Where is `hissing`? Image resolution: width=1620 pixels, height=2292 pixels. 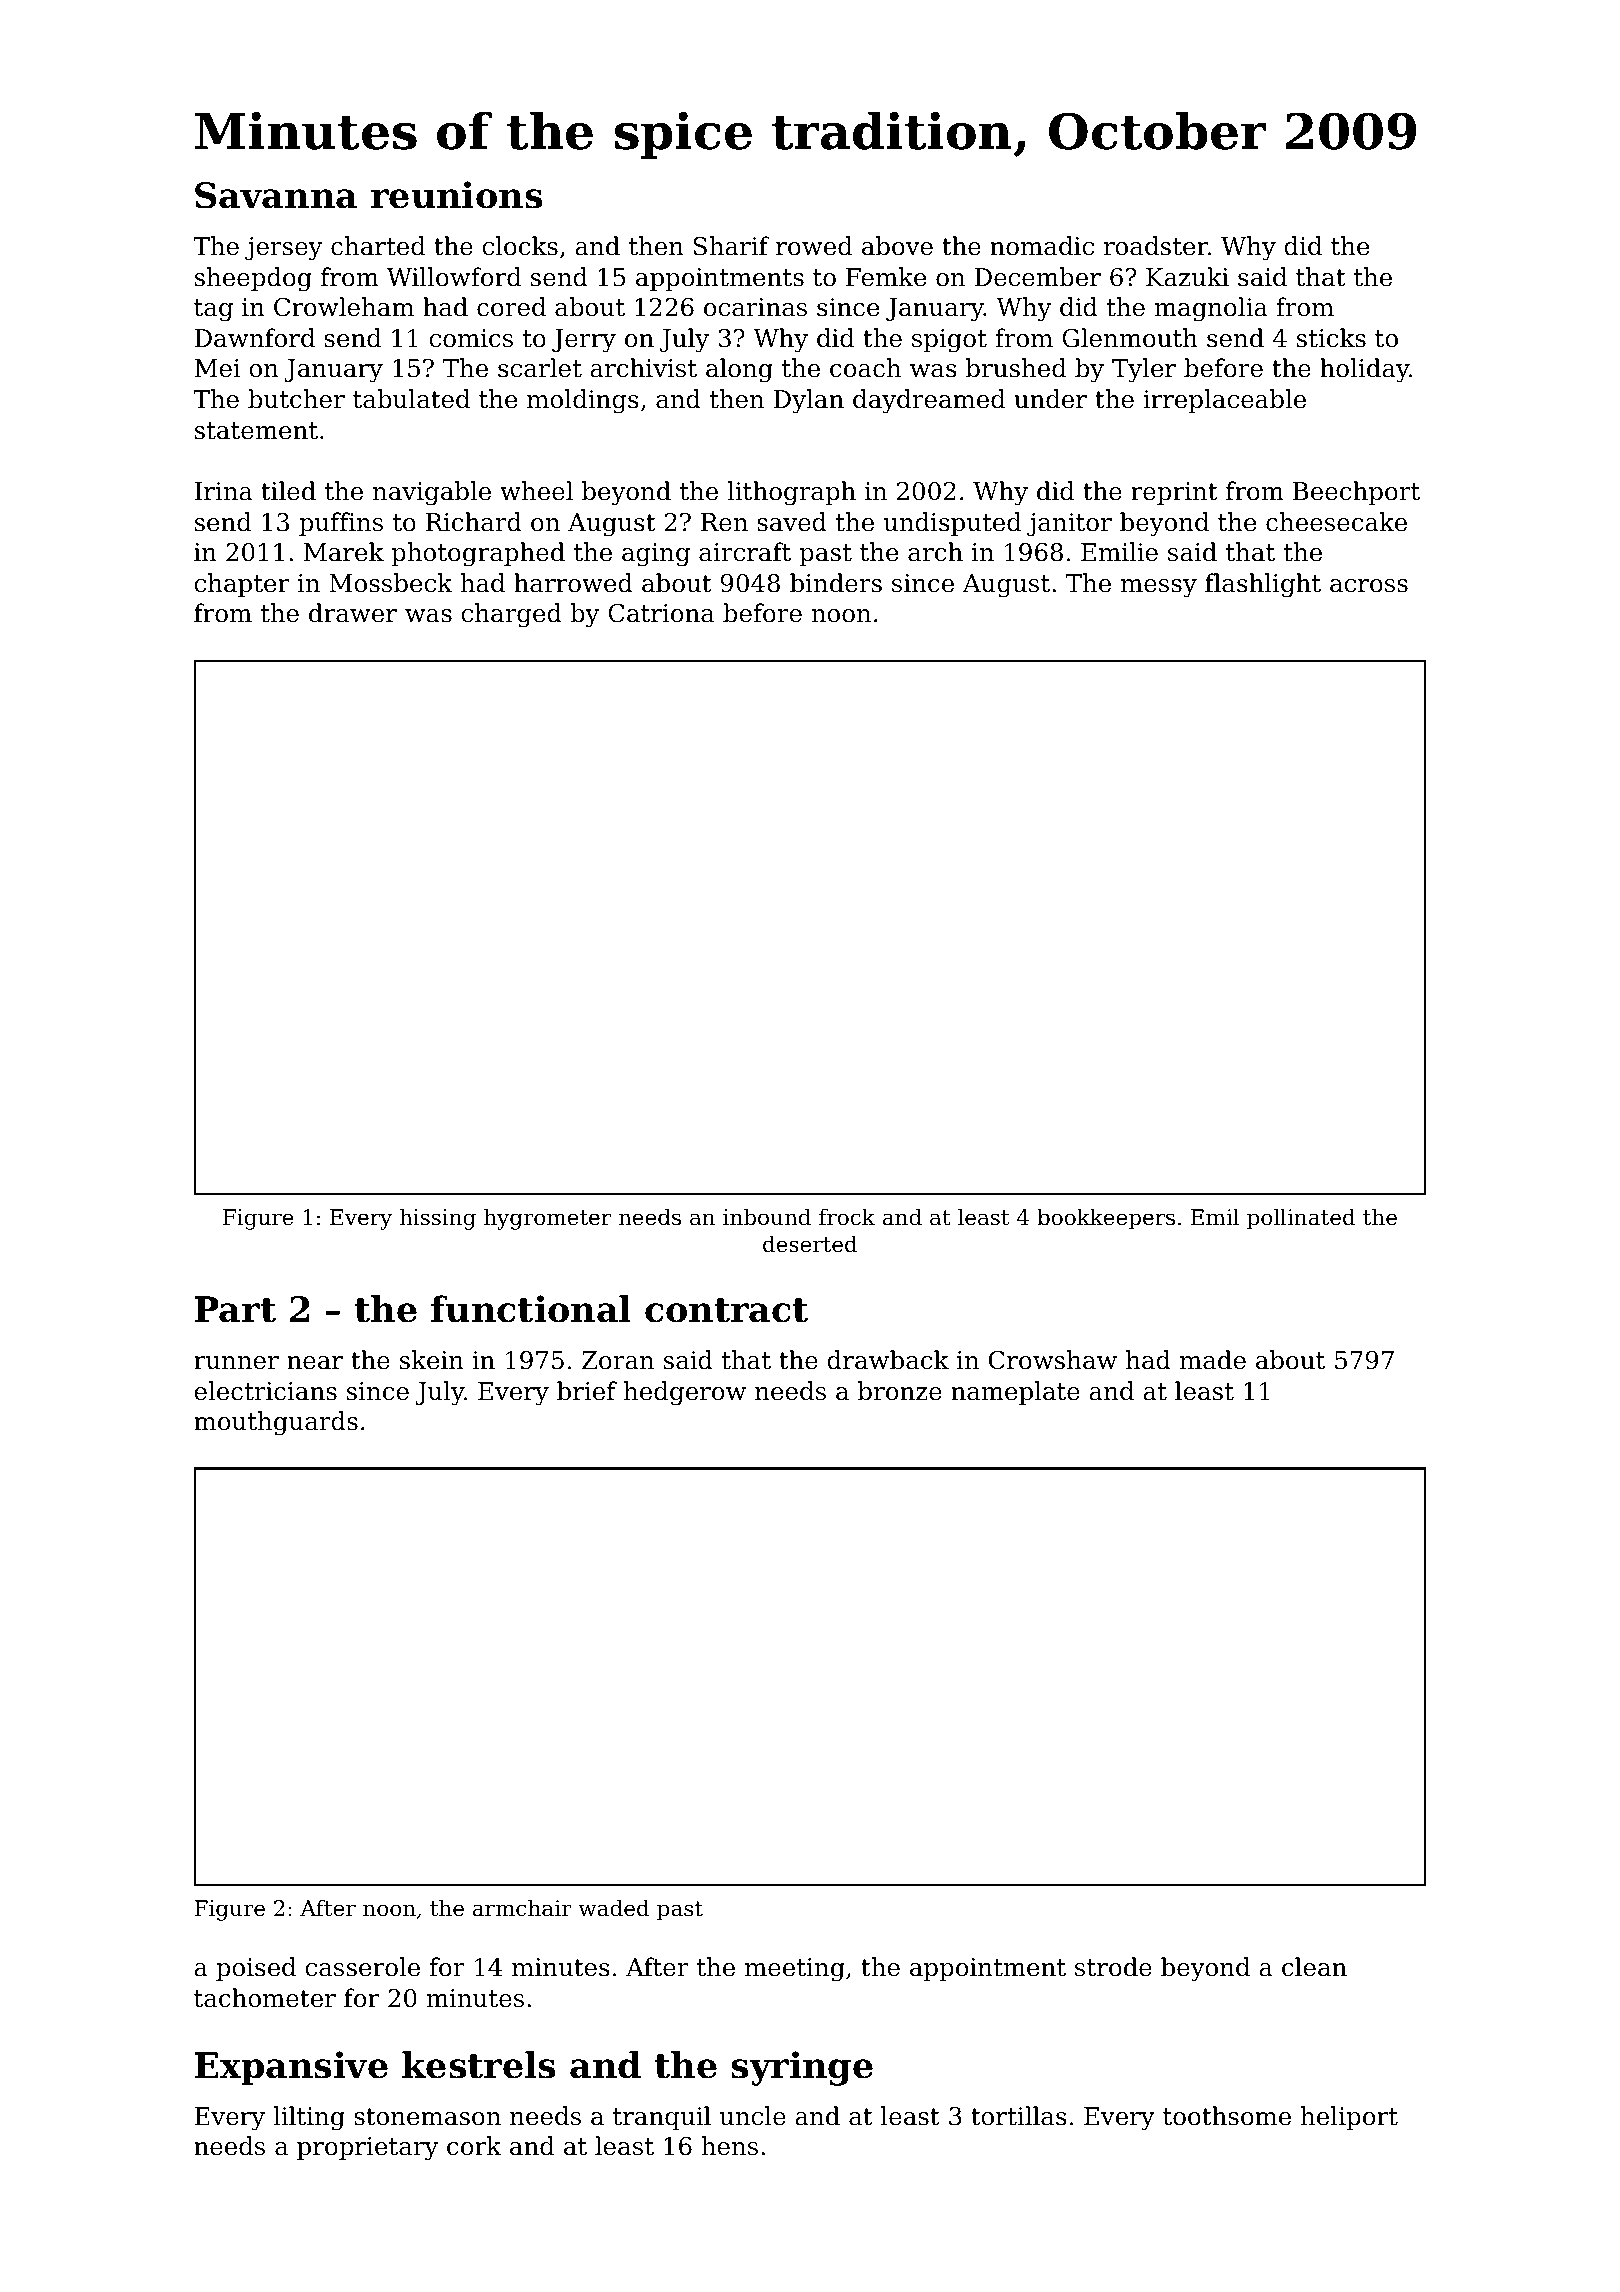 hissing is located at coordinates (438, 1219).
